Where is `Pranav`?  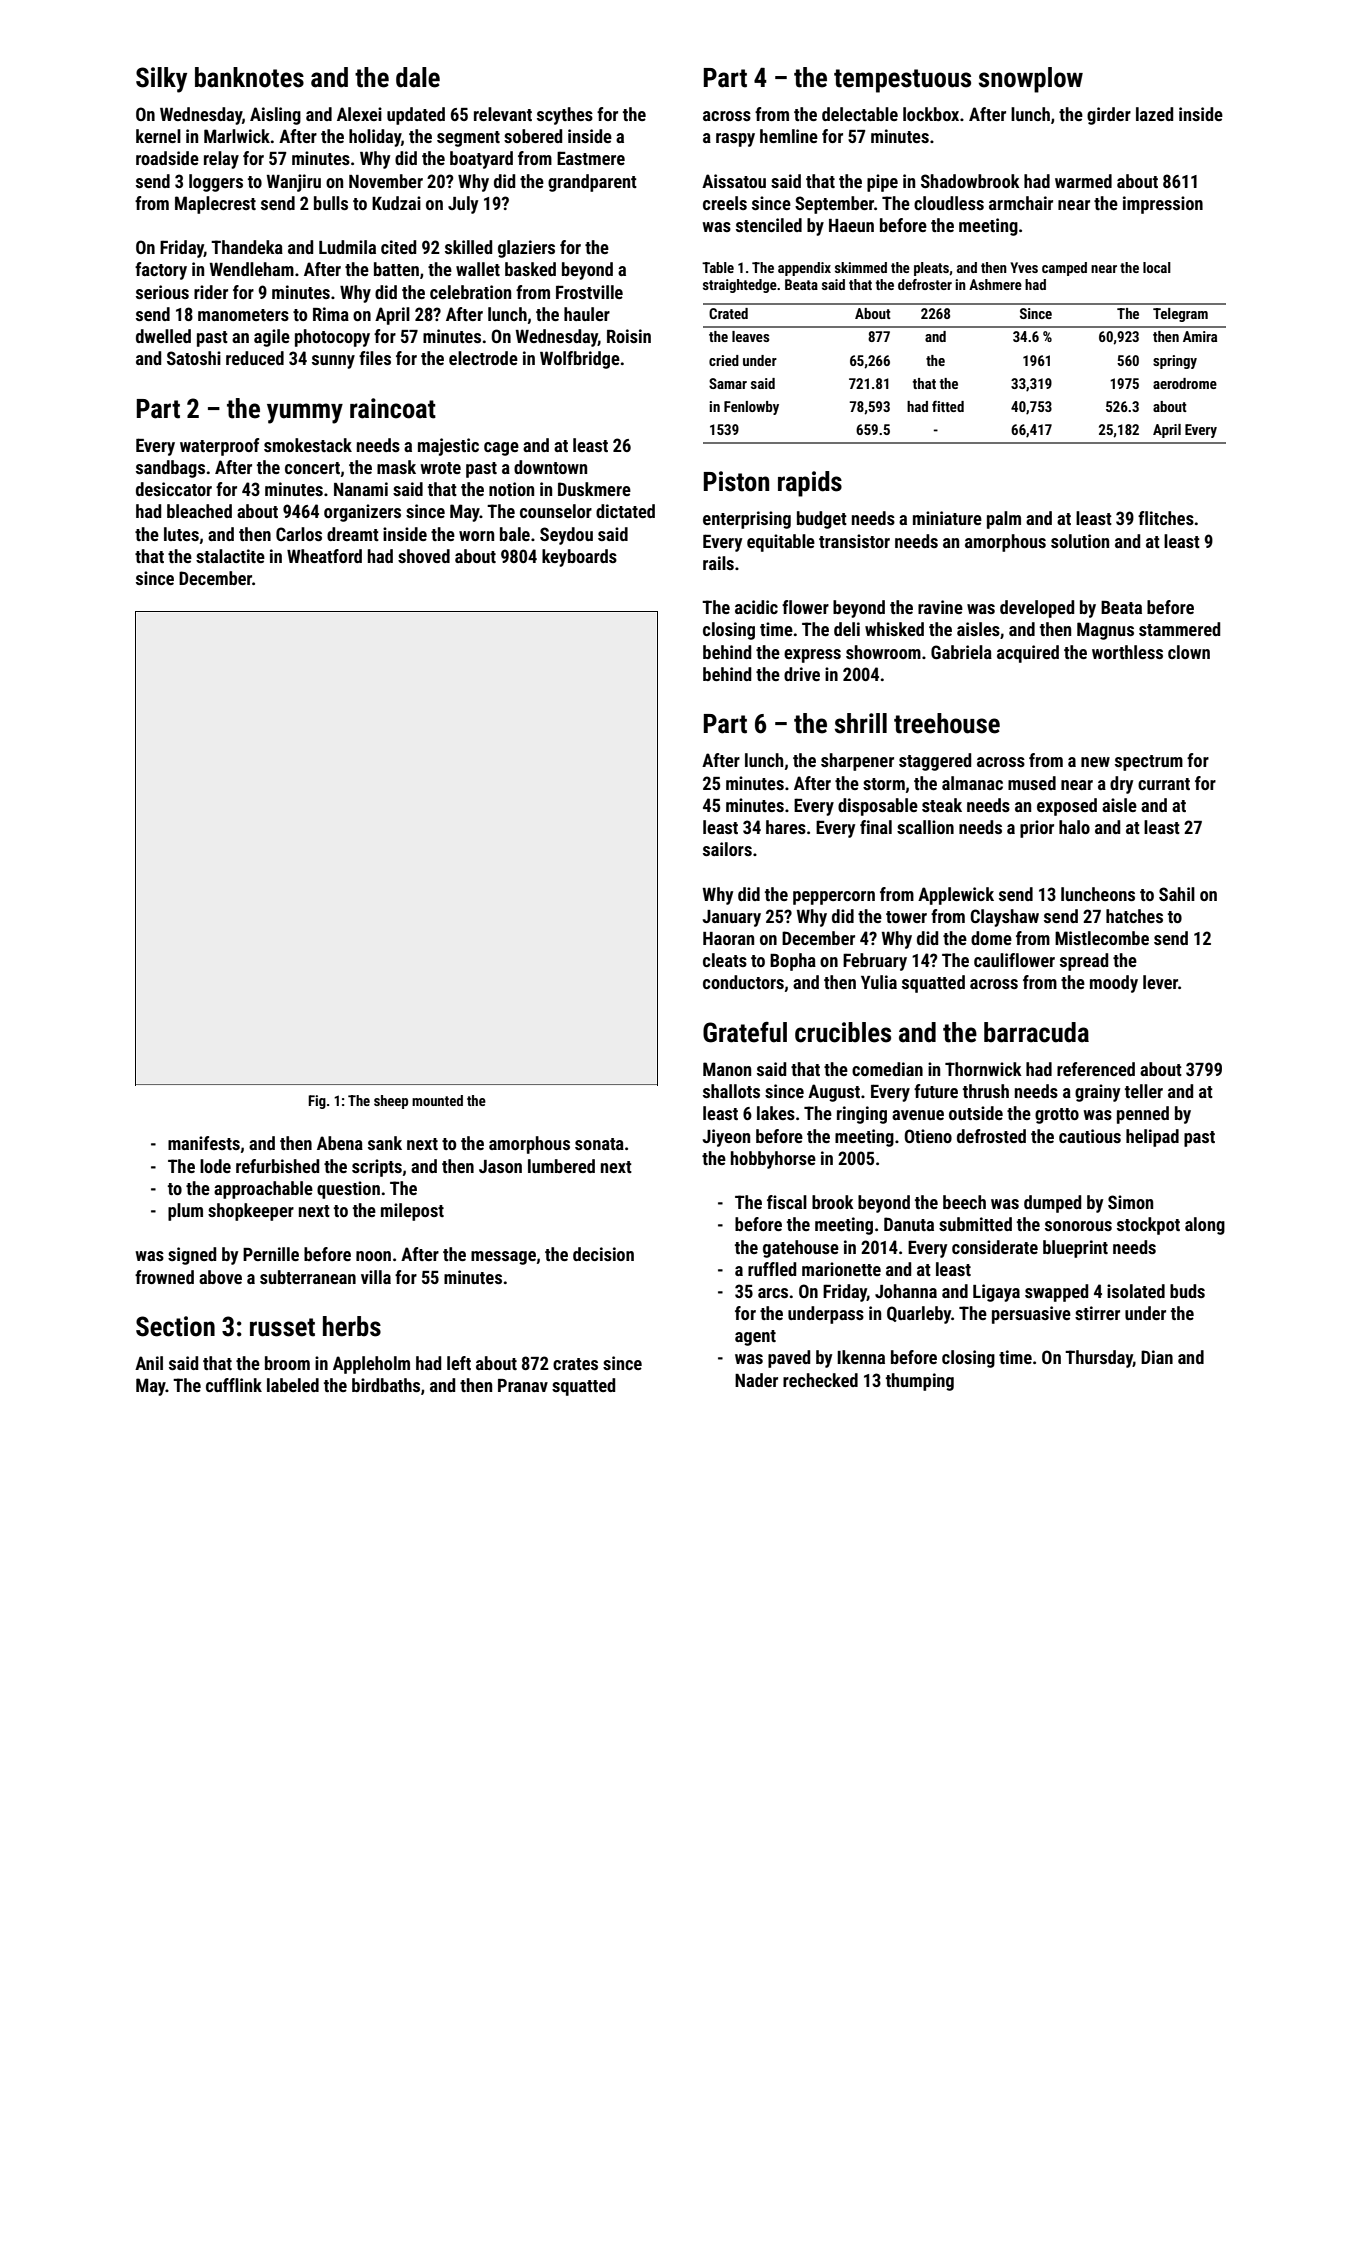
Pranav is located at coordinates (523, 1385).
